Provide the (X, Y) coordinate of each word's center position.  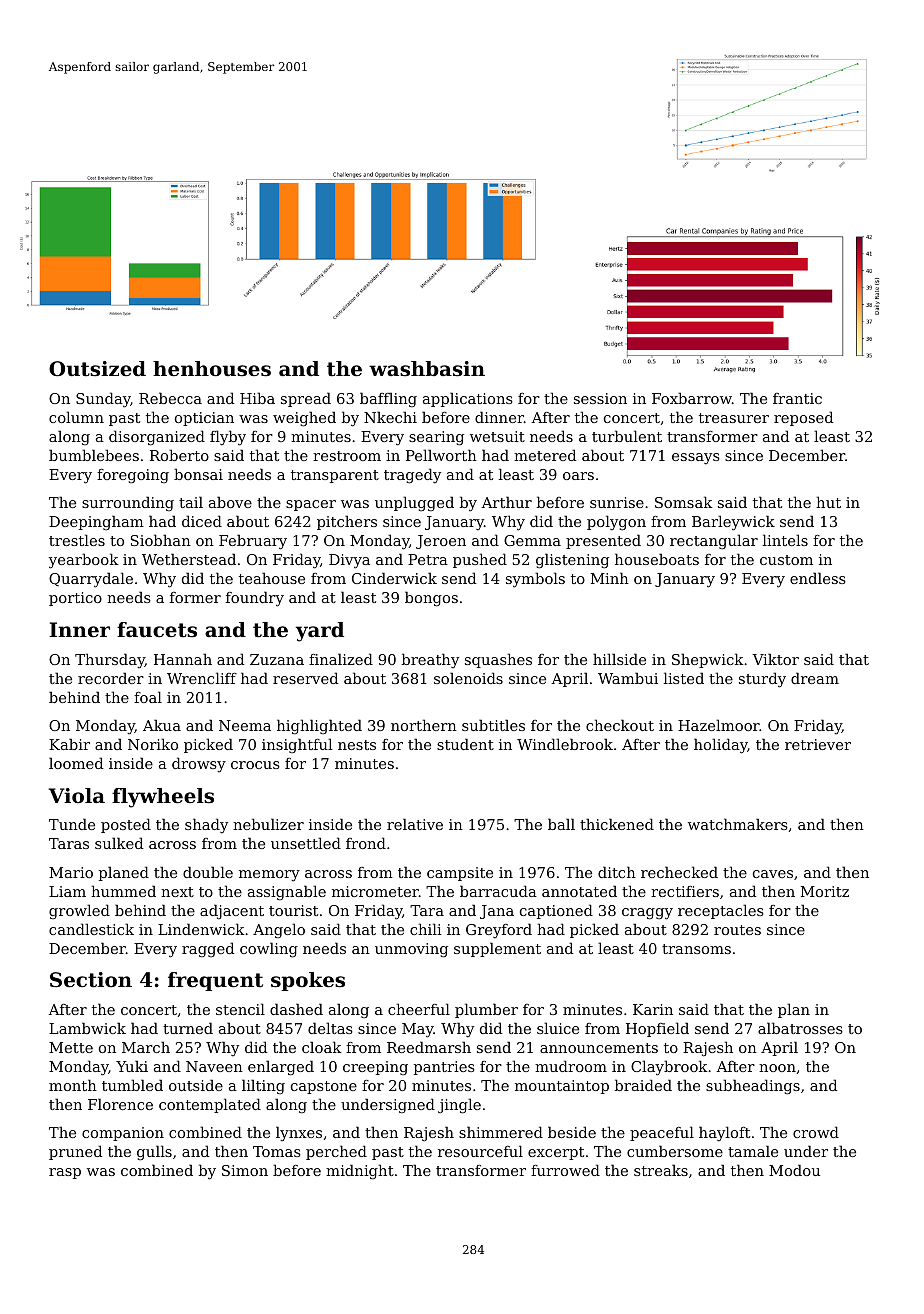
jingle (459, 1106)
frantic (797, 398)
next (177, 892)
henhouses (212, 369)
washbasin (427, 369)
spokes (308, 981)
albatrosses (800, 1028)
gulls (154, 1153)
